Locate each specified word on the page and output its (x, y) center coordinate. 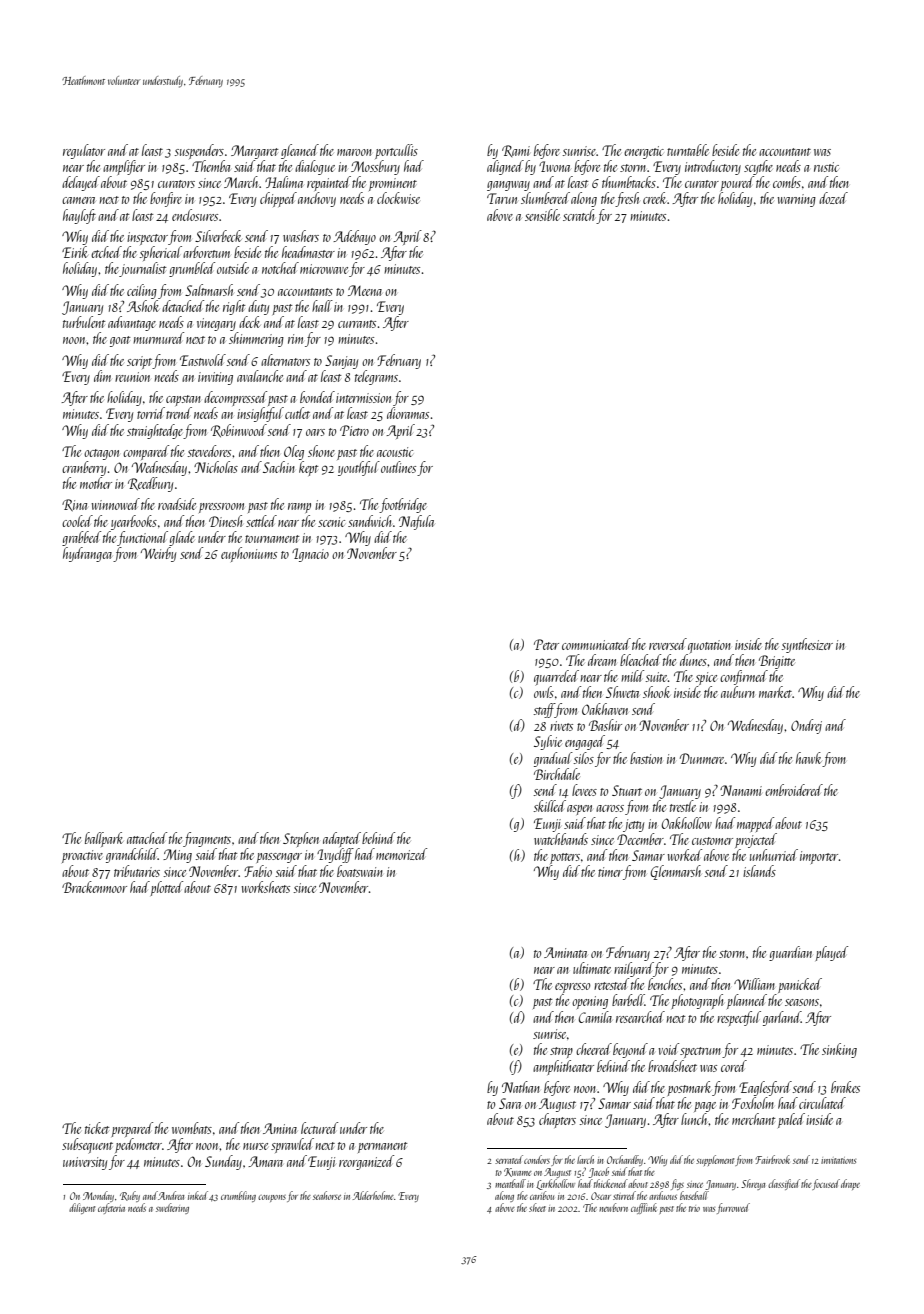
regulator (84, 151)
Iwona (554, 166)
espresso (572, 988)
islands (759, 871)
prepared (132, 1129)
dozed (833, 198)
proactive (82, 856)
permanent (383, 1147)
